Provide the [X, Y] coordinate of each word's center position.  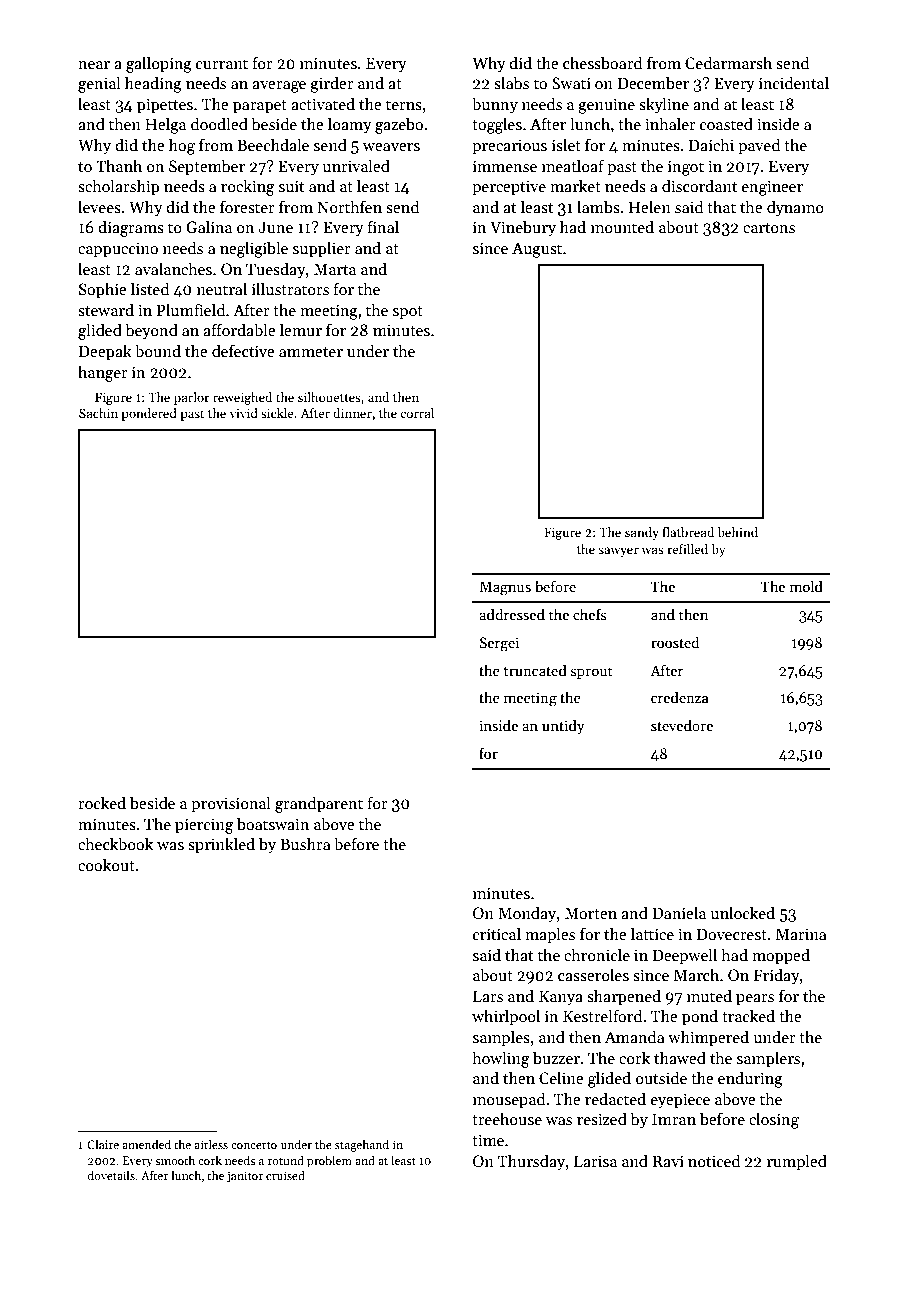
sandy [642, 533]
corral [417, 413]
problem [329, 1161]
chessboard [602, 63]
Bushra [305, 843]
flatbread [688, 532]
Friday [777, 976]
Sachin [98, 413]
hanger [103, 373]
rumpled [797, 1162]
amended [146, 1144]
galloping [159, 64]
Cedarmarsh [728, 63]
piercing [204, 826]
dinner [352, 413]
